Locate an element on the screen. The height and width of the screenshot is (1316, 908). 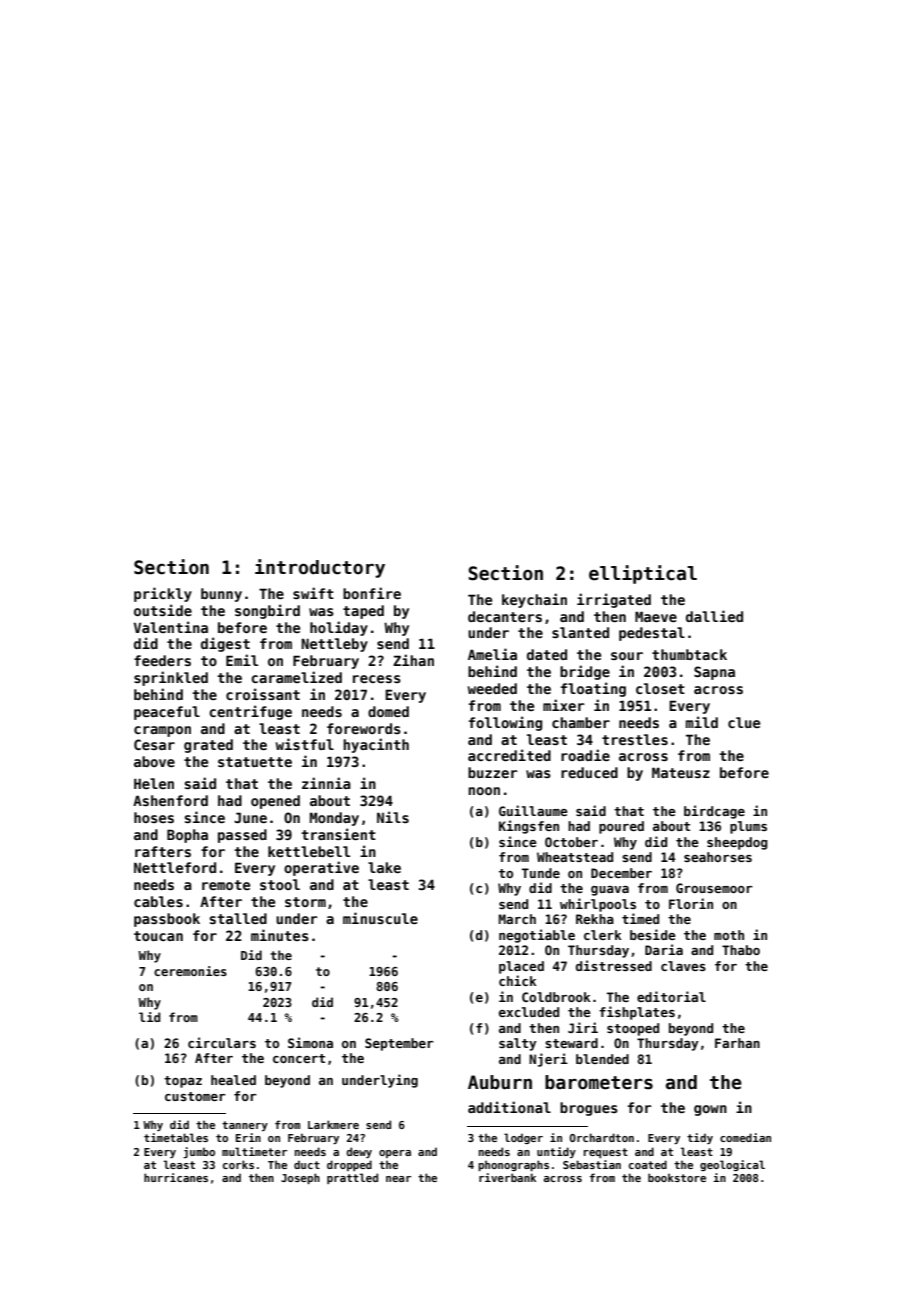
Joseph is located at coordinates (300, 1178).
